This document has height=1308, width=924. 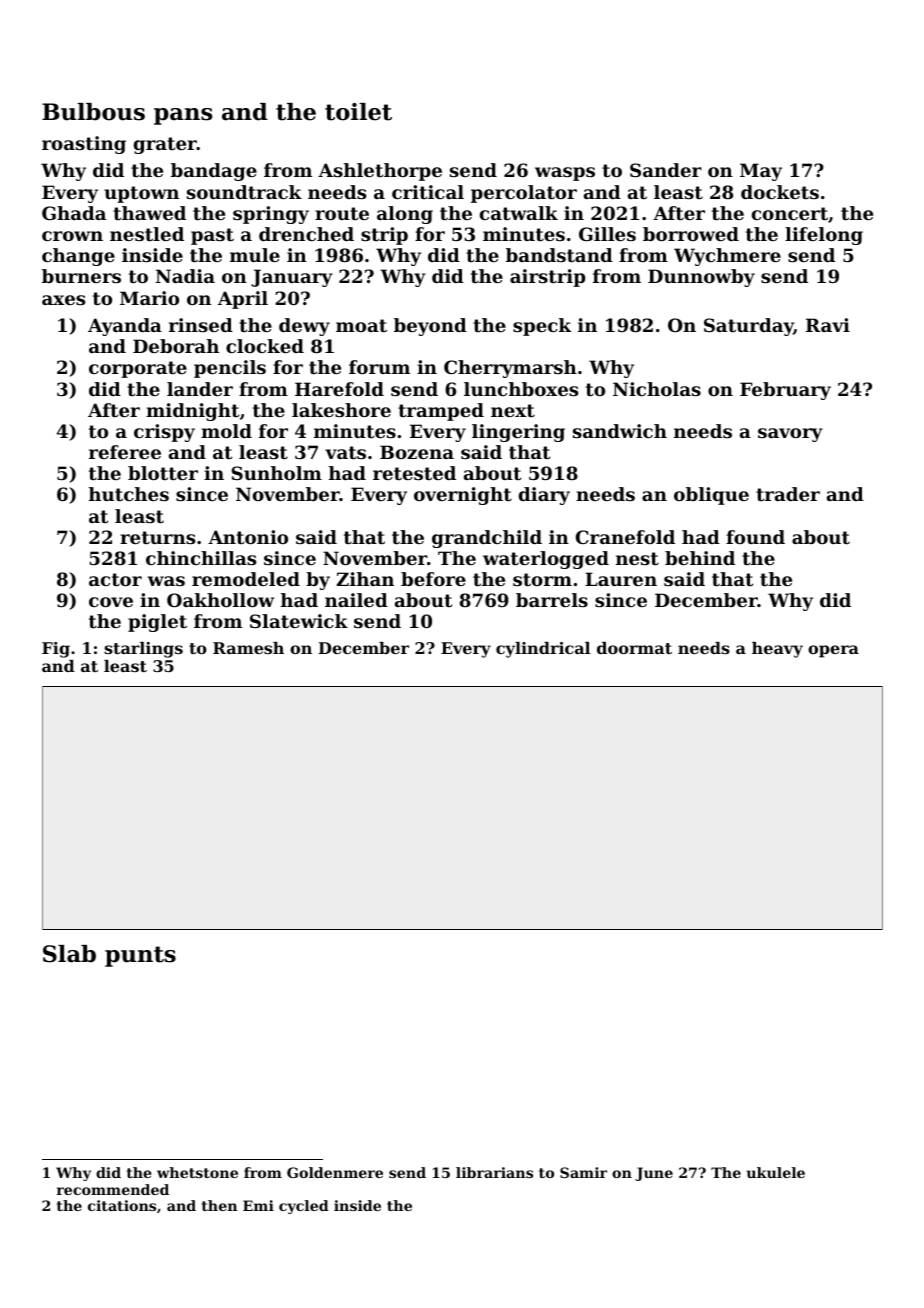 What do you see at coordinates (833, 651) in the document?
I see `opera` at bounding box center [833, 651].
